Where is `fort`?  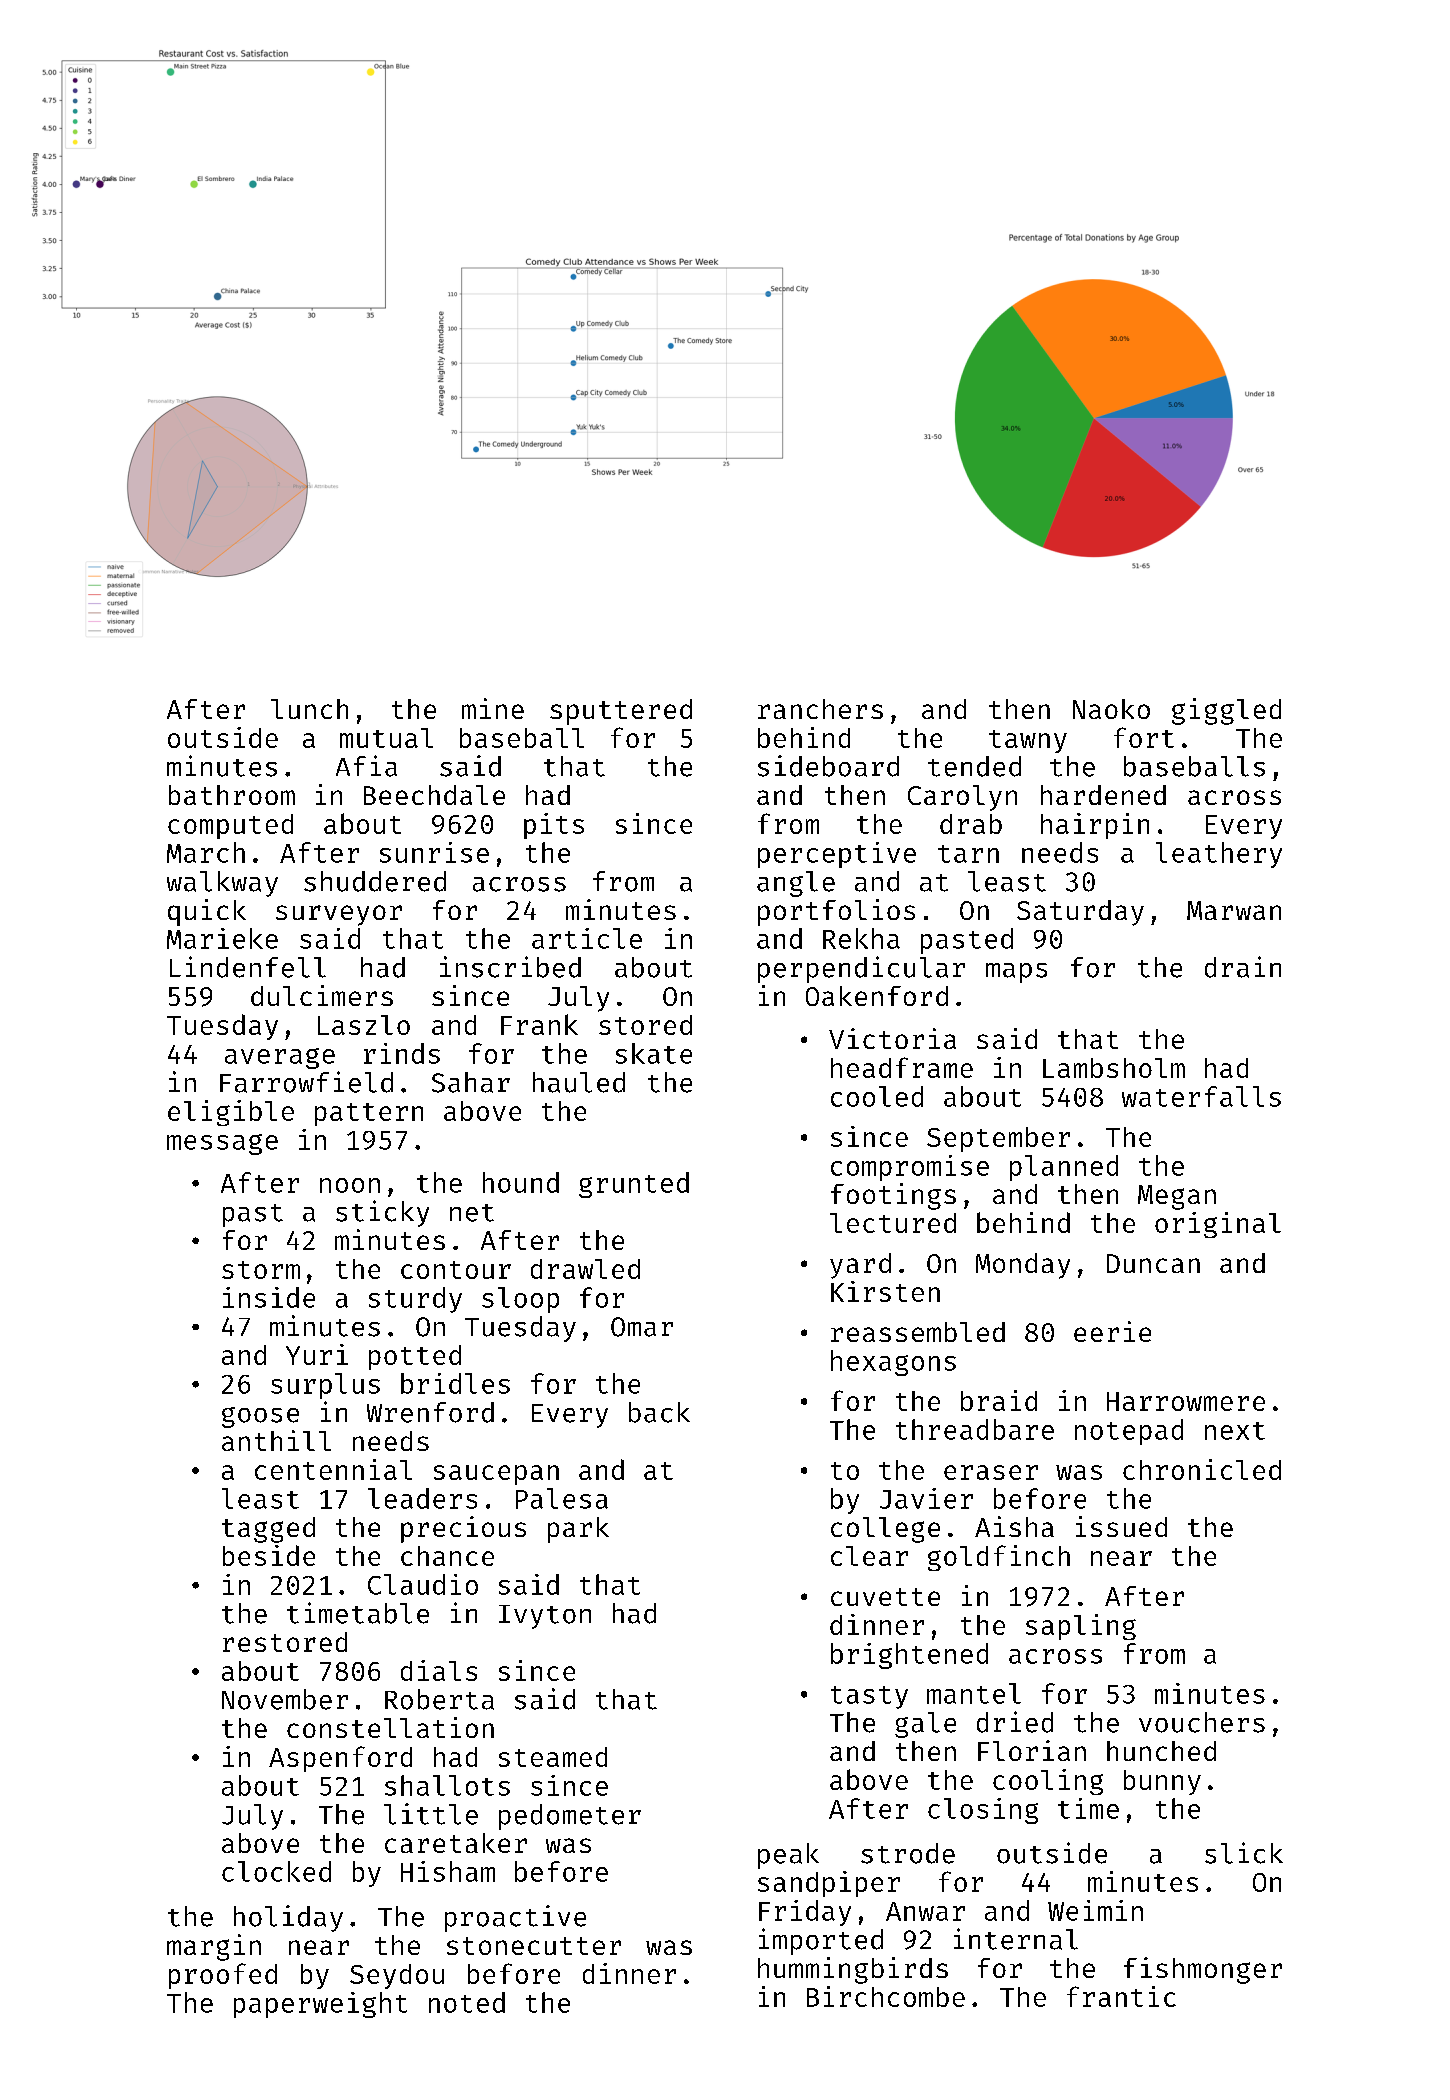 fort is located at coordinates (1144, 737).
